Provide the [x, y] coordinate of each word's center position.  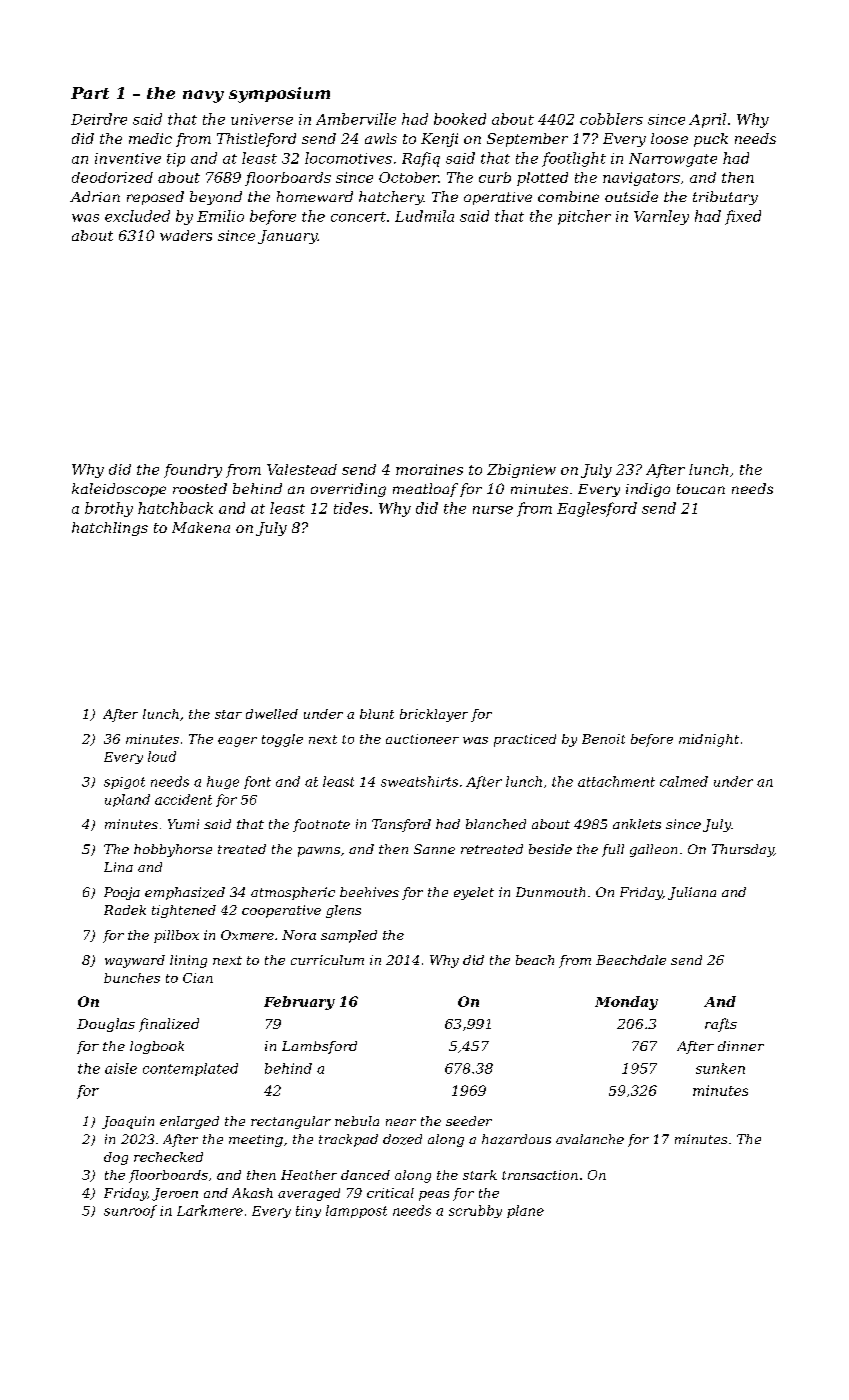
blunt [377, 714]
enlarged [189, 1122]
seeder [469, 1121]
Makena [201, 527]
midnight [709, 740]
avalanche [590, 1139]
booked [460, 119]
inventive [128, 158]
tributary [725, 198]
